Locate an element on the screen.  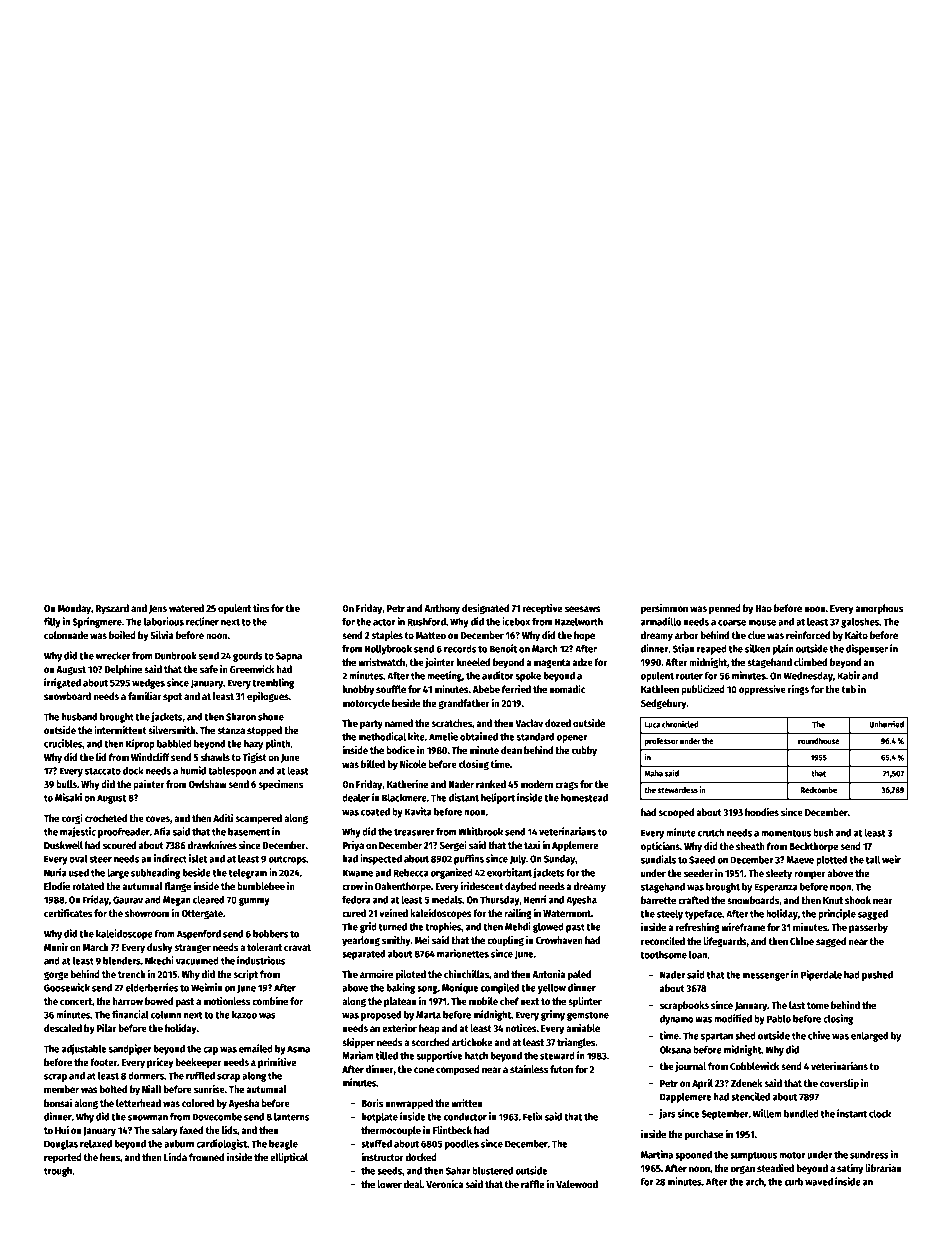
reaped is located at coordinates (712, 650).
